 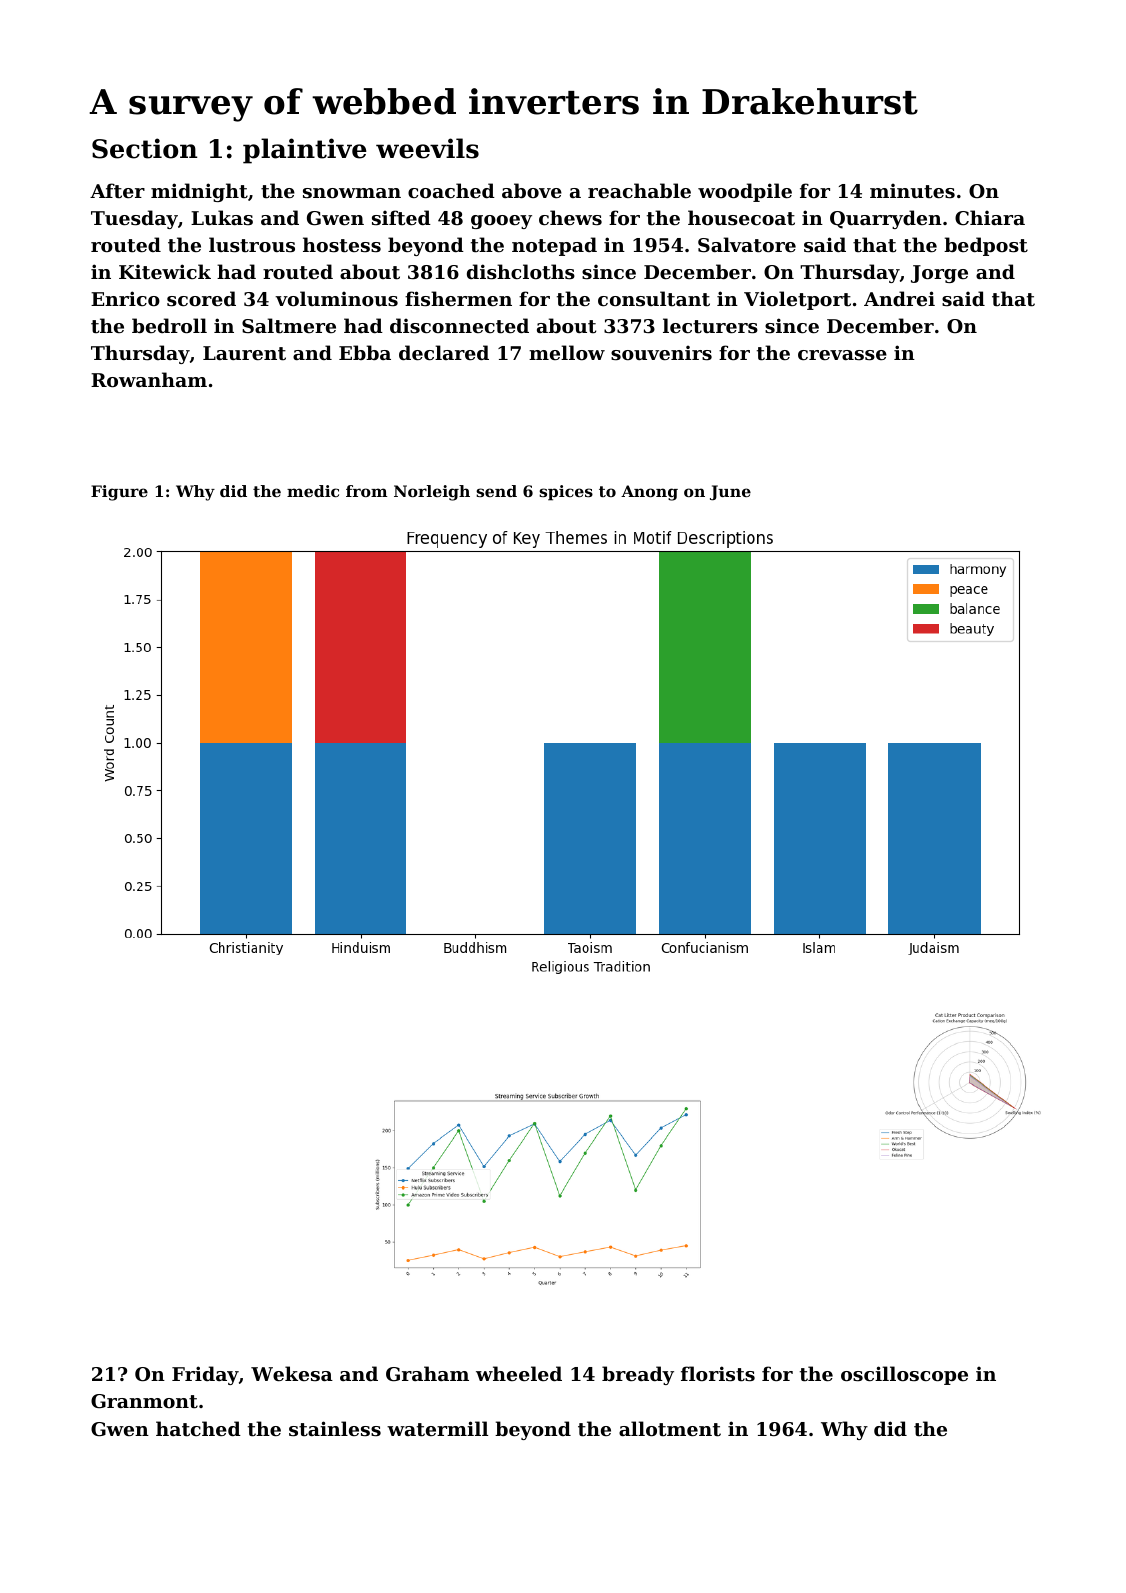 I want to click on above, so click(x=532, y=190).
